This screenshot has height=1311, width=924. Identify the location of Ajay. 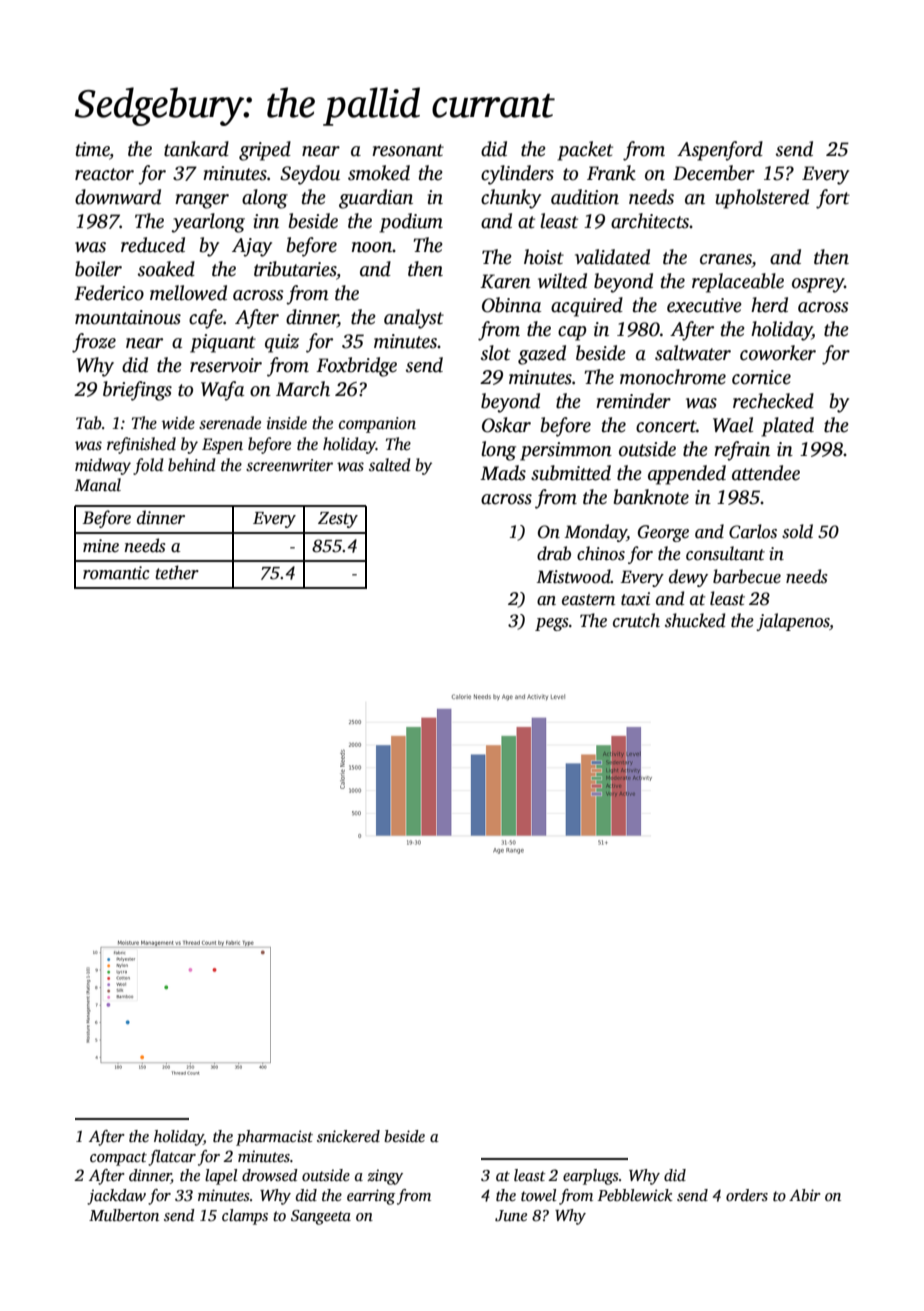
(252, 247).
